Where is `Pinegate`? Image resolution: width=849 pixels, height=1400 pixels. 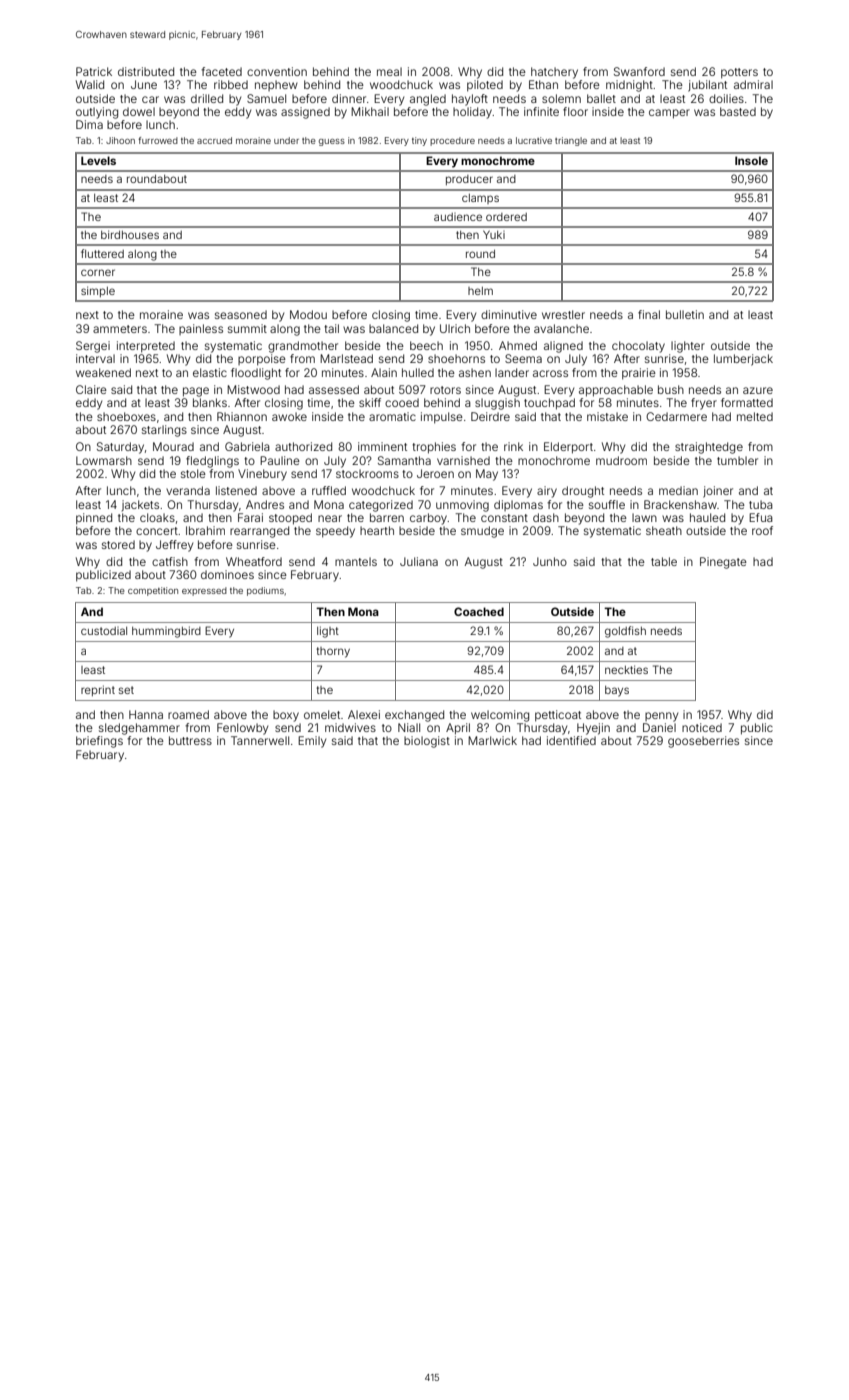
Pinegate is located at coordinates (723, 563).
